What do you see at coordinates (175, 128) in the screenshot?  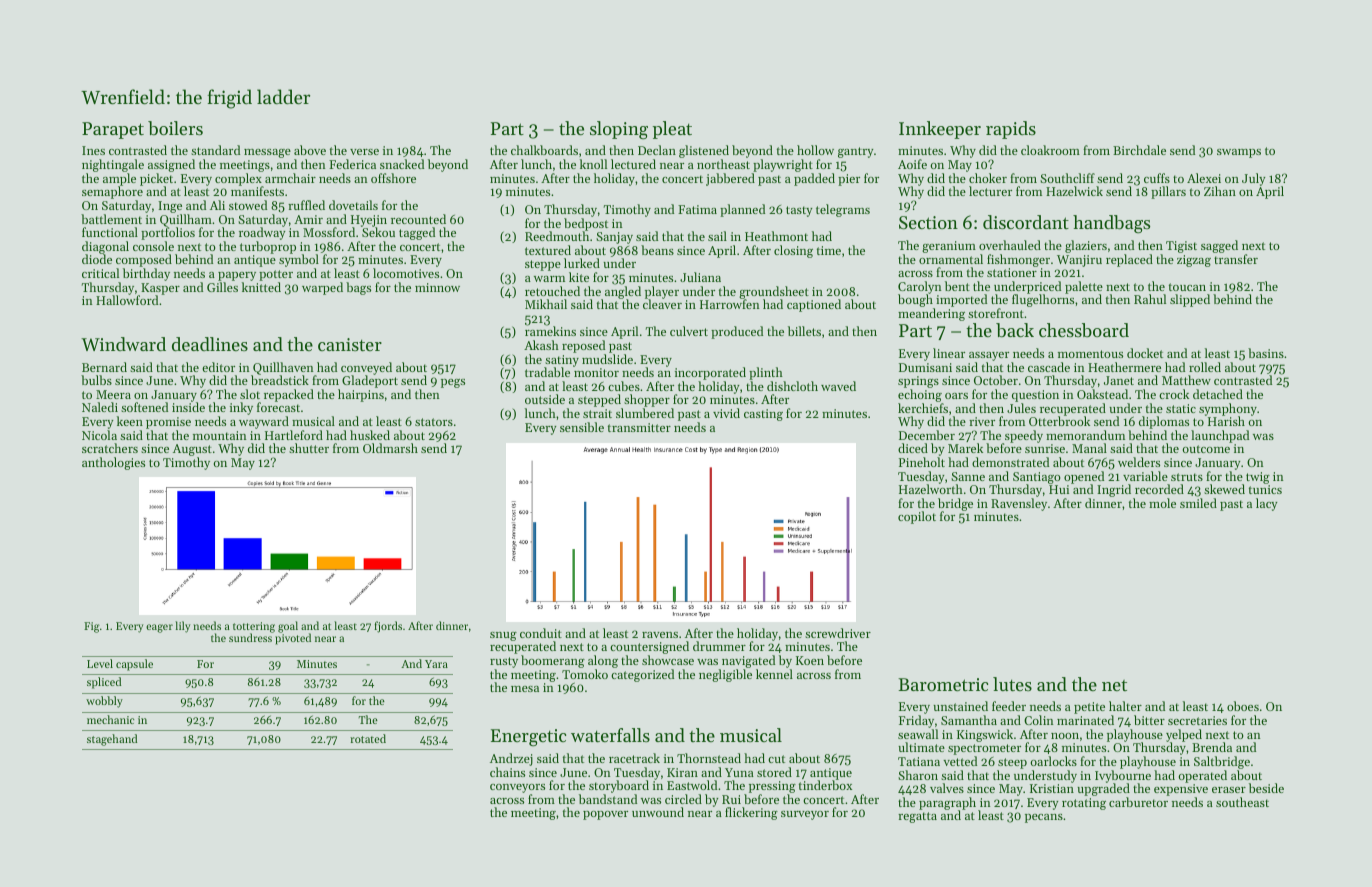 I see `boilers` at bounding box center [175, 128].
